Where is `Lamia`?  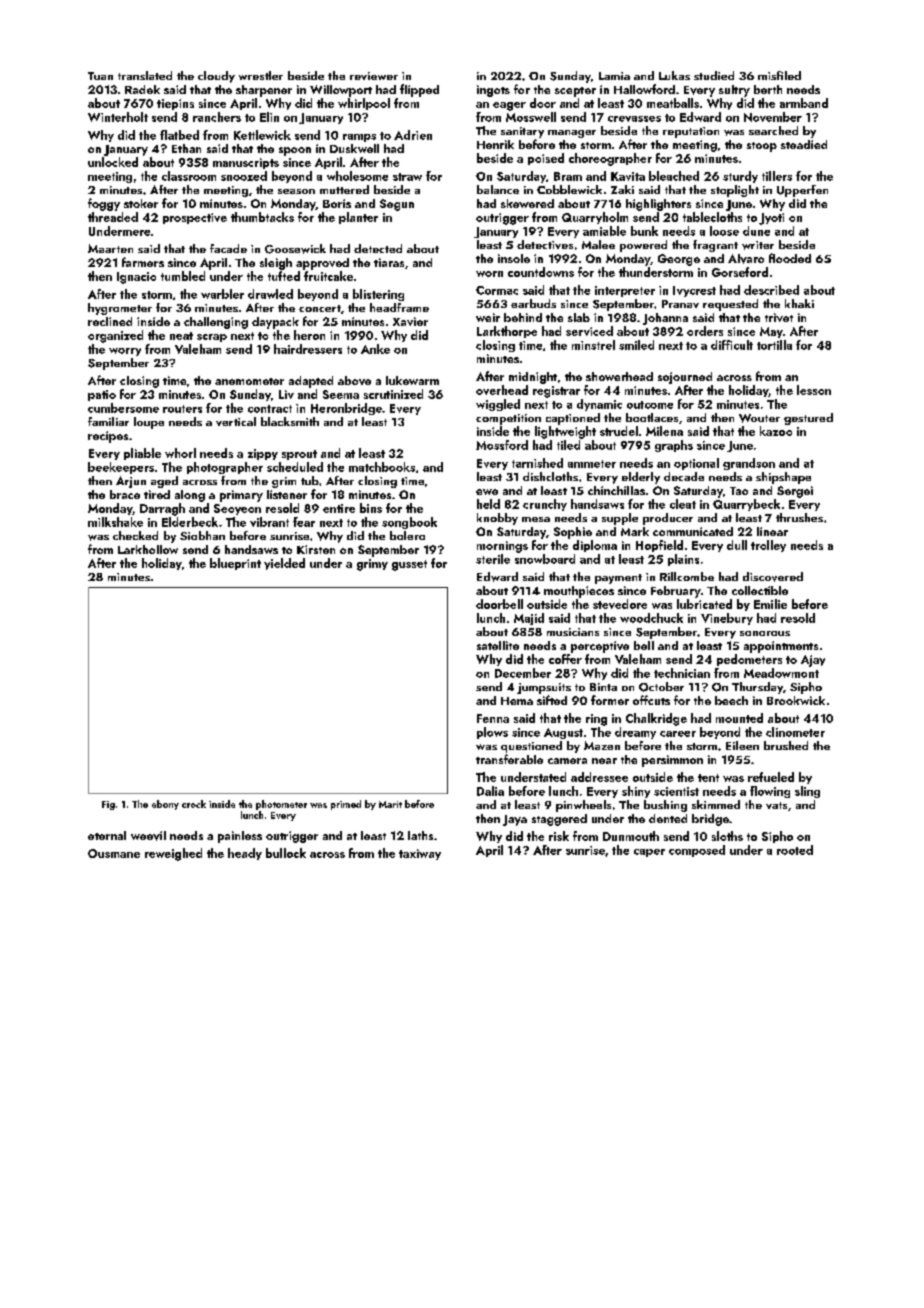
Lamia is located at coordinates (614, 76).
